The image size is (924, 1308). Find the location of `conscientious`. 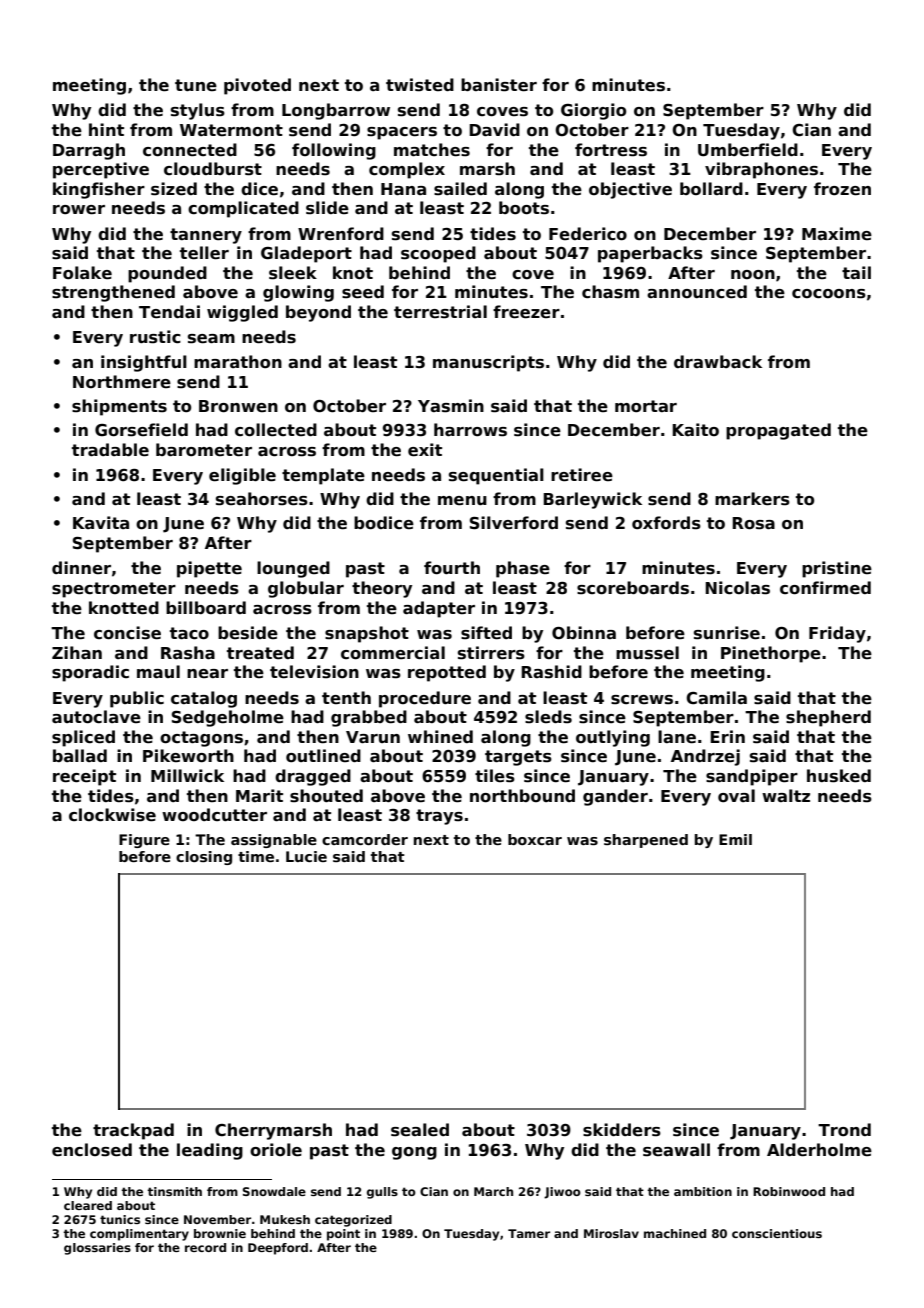

conscientious is located at coordinates (777, 1233).
